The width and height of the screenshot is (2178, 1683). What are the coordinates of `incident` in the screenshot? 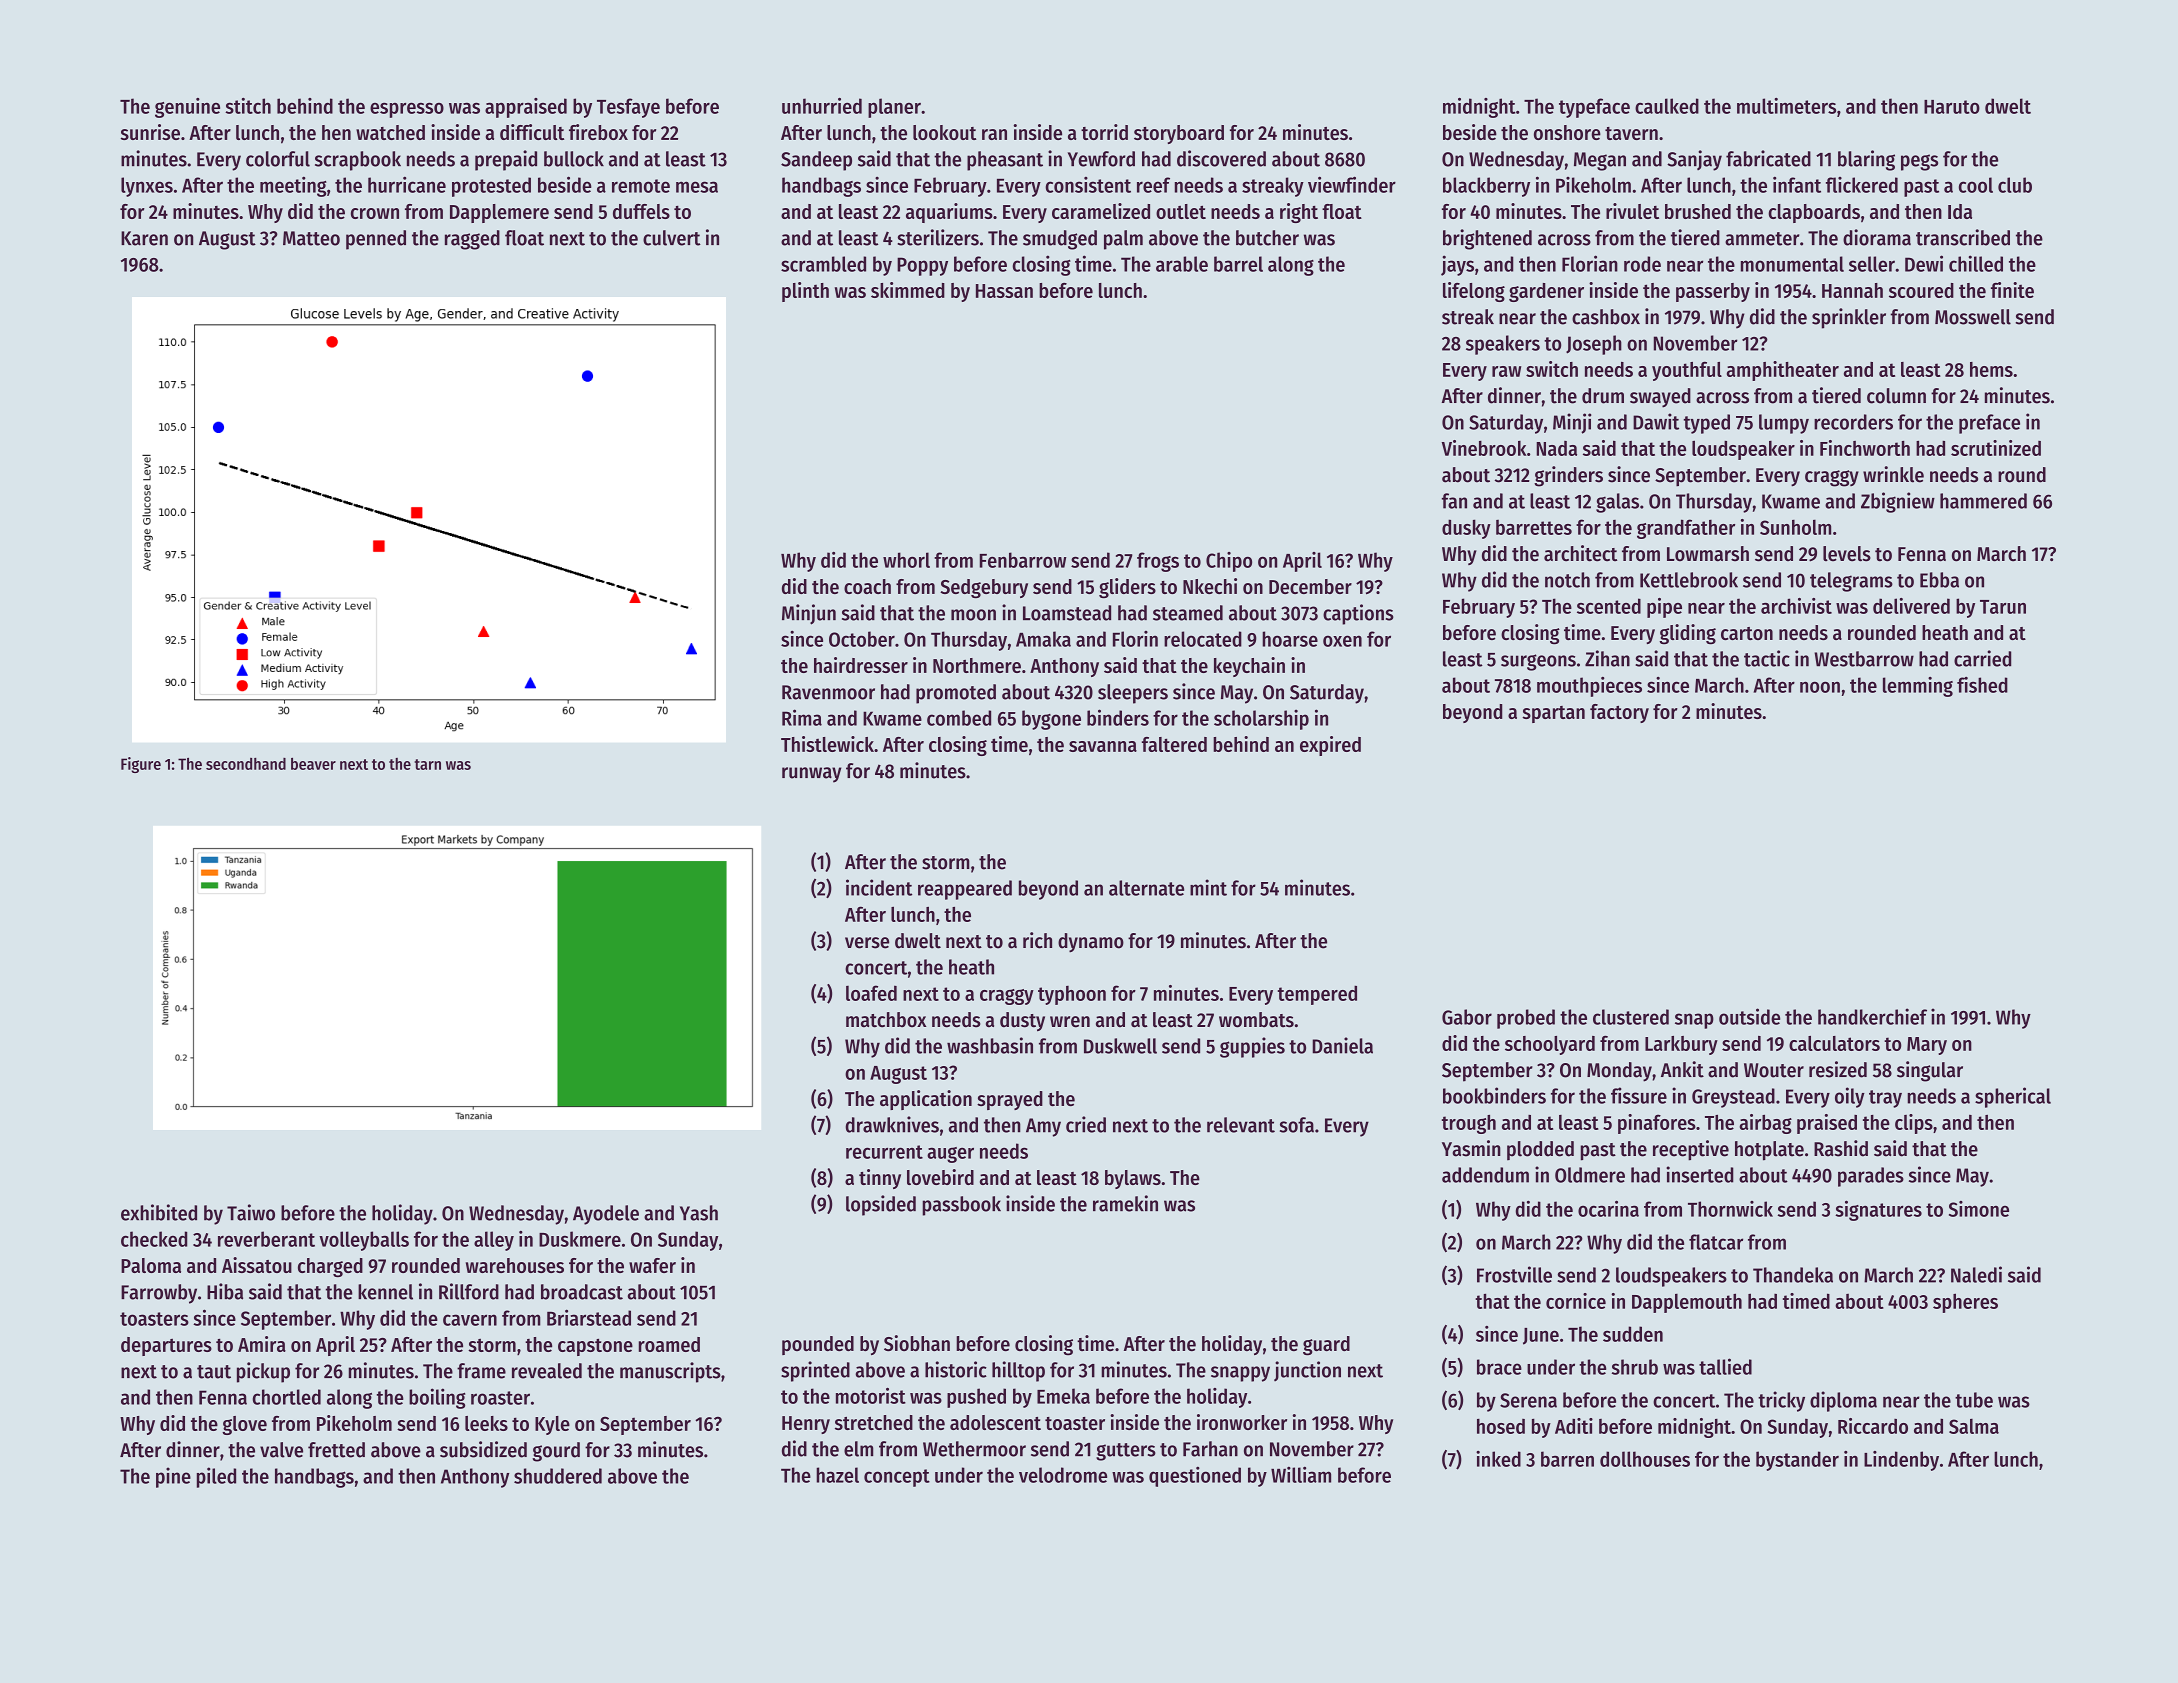 It's located at (879, 887).
